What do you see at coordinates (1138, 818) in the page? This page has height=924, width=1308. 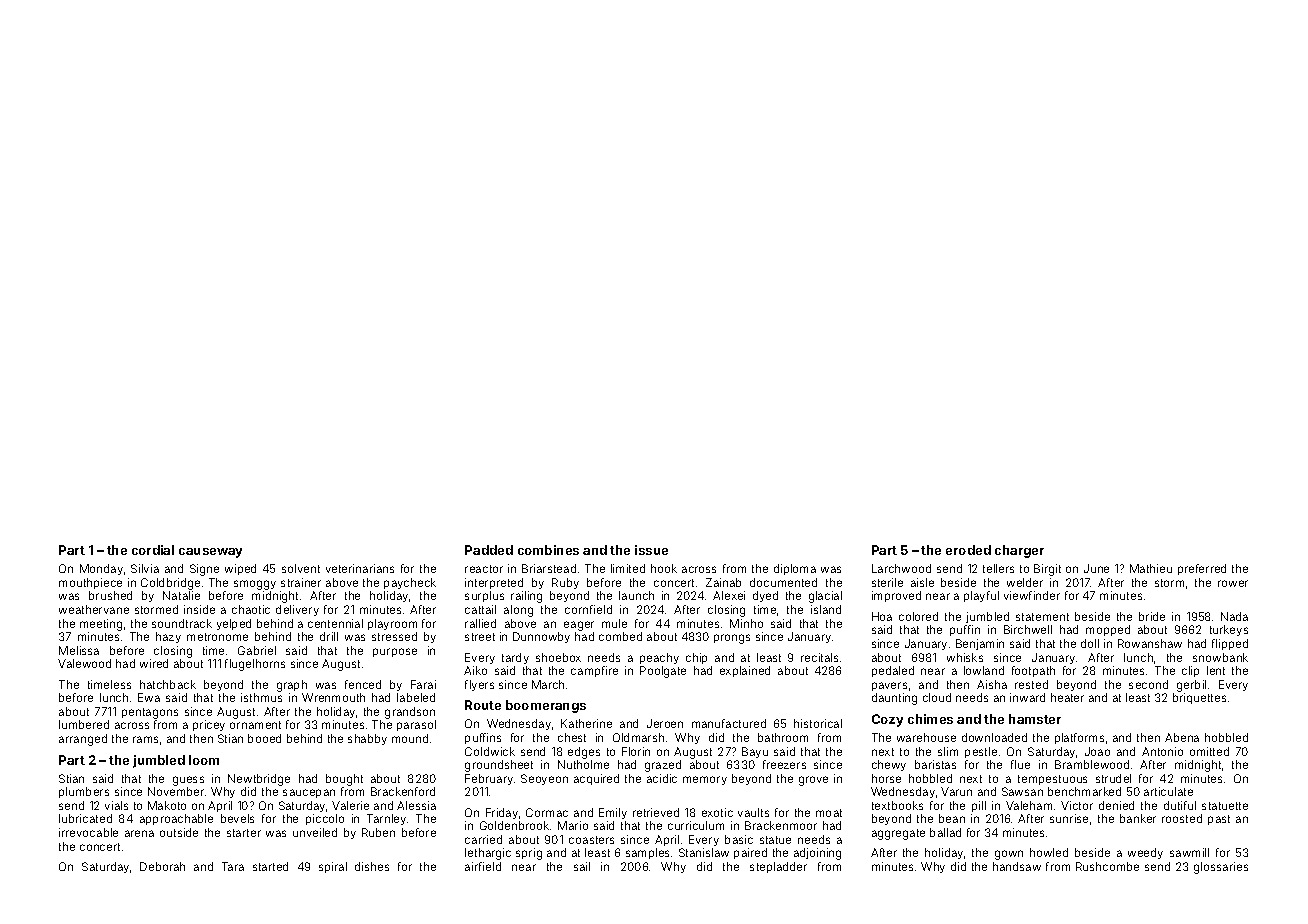 I see `banker` at bounding box center [1138, 818].
